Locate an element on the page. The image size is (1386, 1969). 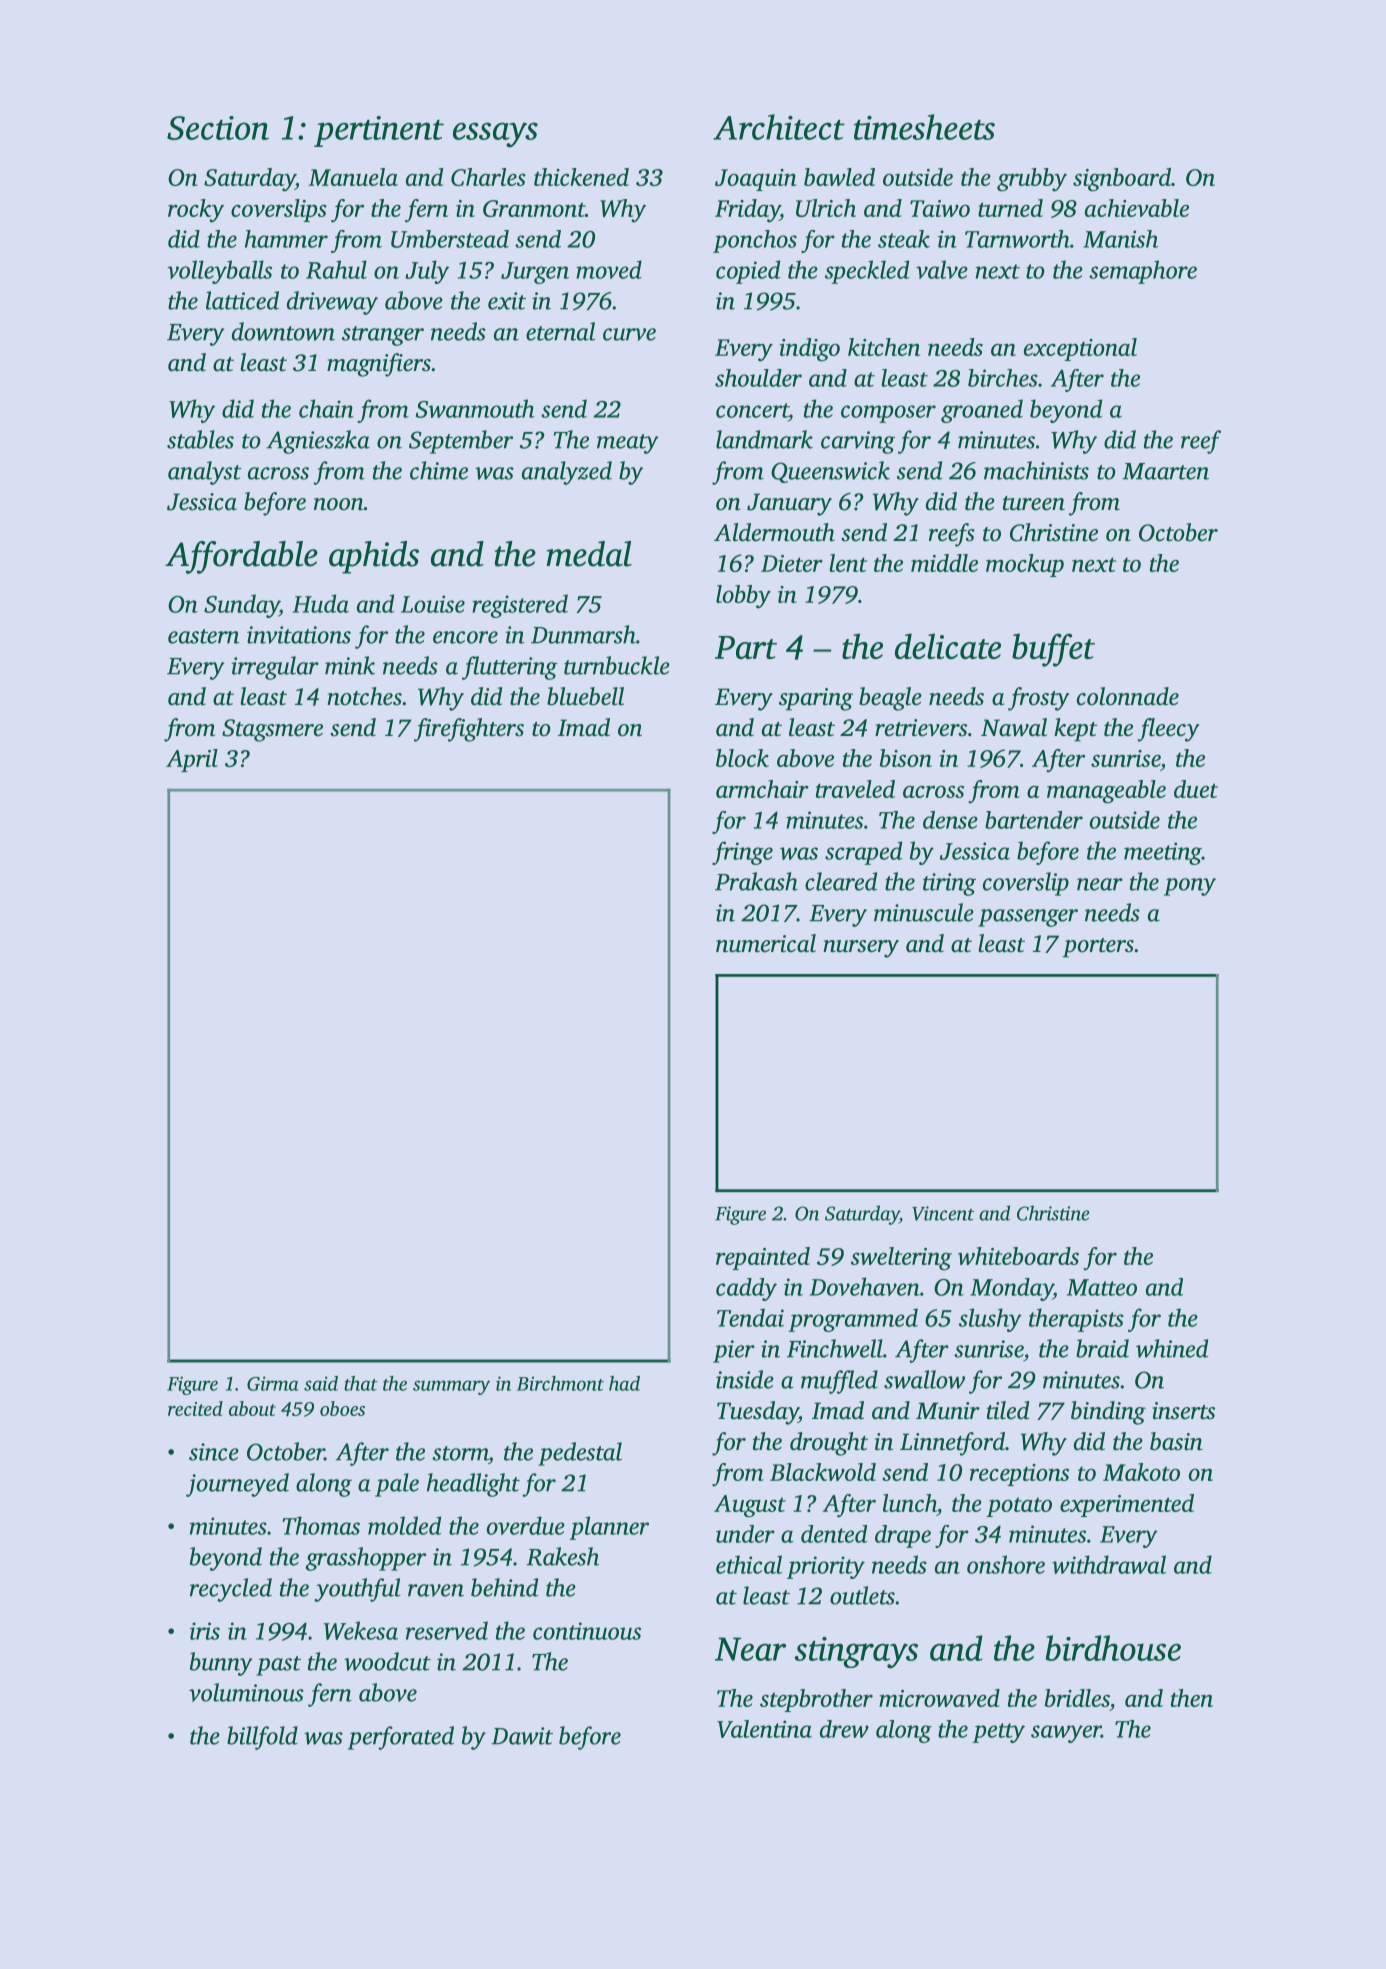
Umberstead is located at coordinates (450, 239).
